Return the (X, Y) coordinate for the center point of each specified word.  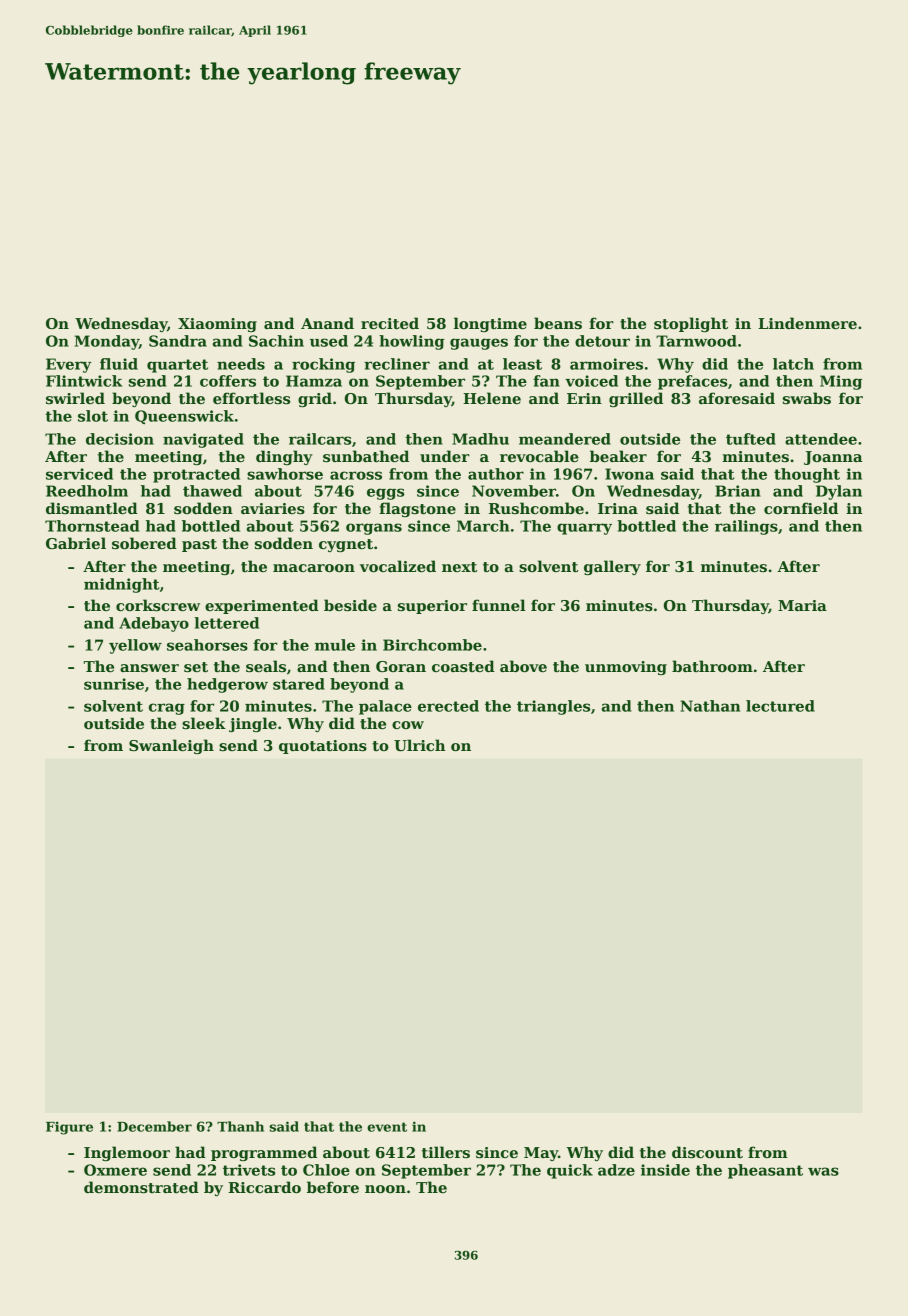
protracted (196, 475)
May (541, 1154)
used (329, 341)
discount (707, 1152)
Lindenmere (807, 323)
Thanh (240, 1126)
